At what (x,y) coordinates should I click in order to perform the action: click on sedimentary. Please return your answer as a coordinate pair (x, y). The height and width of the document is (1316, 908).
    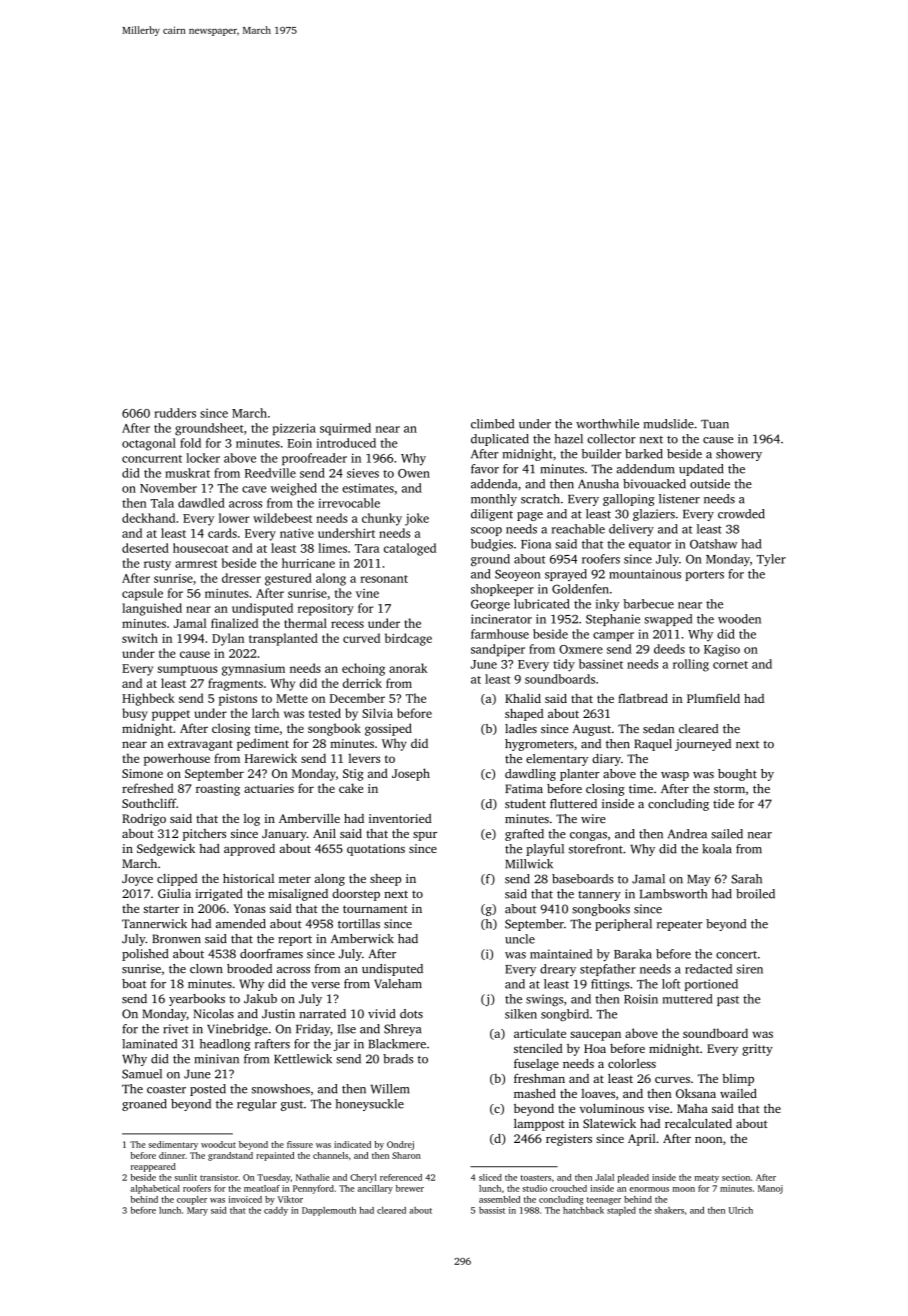
    Looking at the image, I should click on (173, 1145).
